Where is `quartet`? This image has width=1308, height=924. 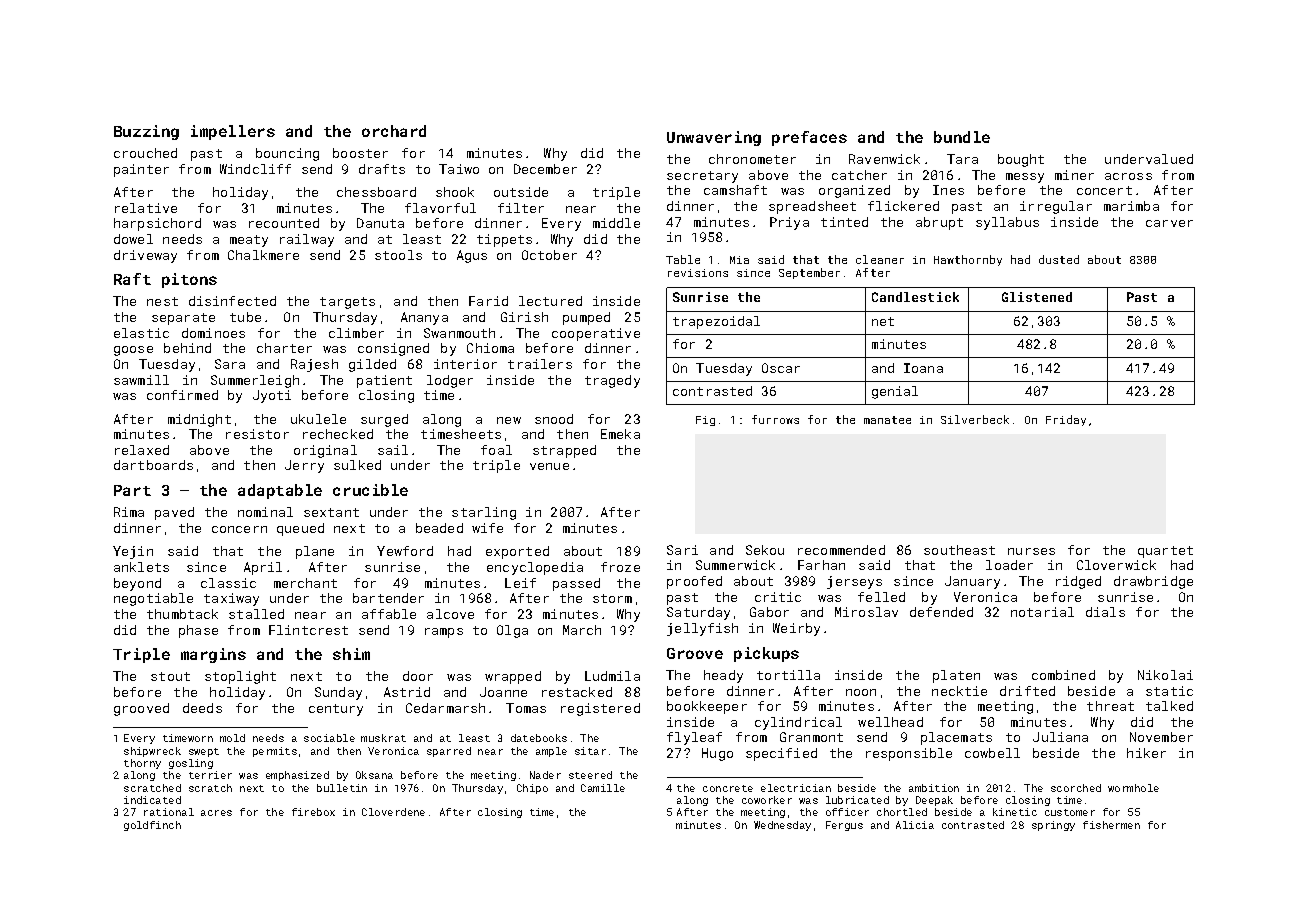
quartet is located at coordinates (1165, 552).
